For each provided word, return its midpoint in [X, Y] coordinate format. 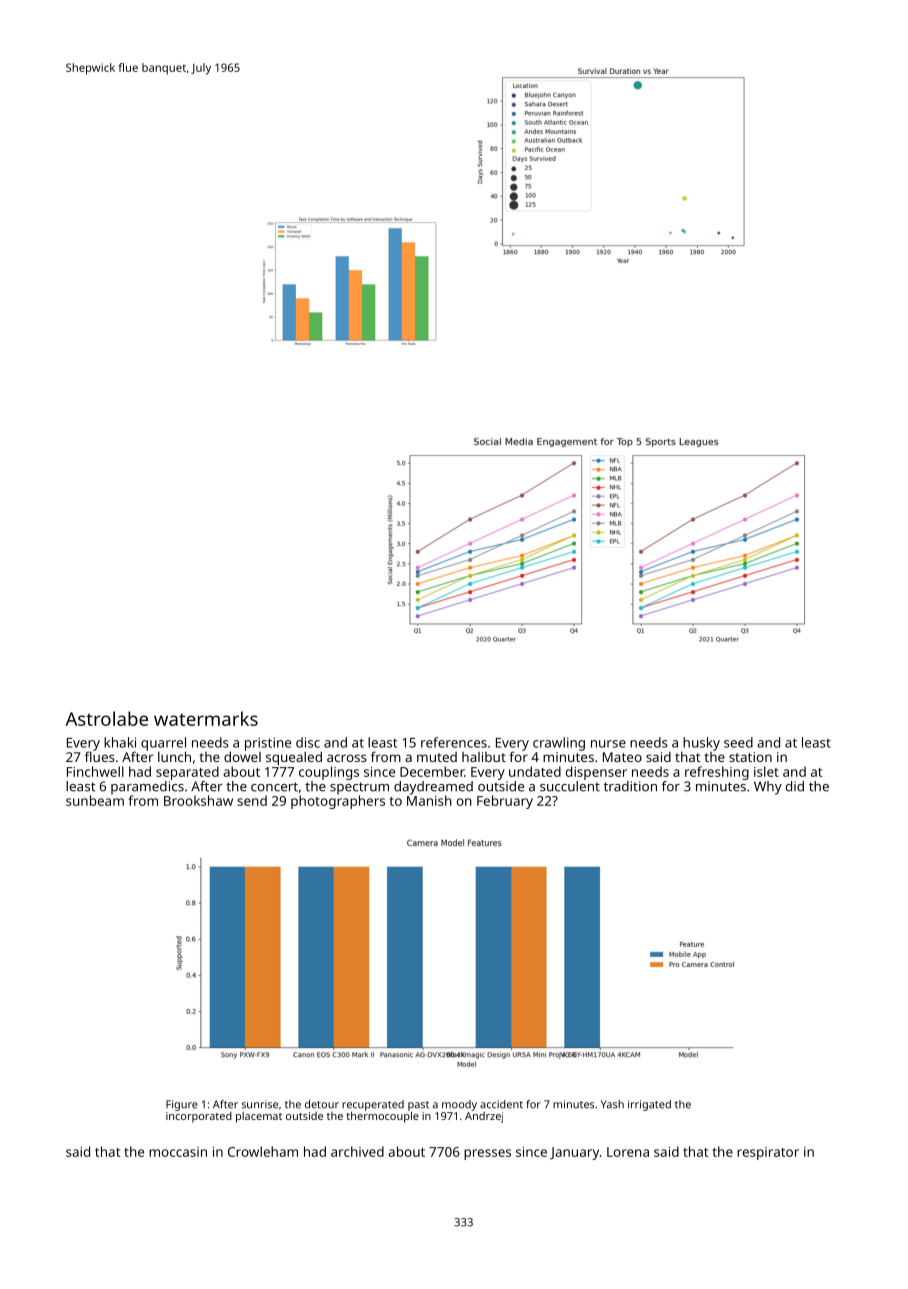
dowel [242, 756]
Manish [429, 800]
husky [701, 744]
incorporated [199, 1117]
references [454, 742]
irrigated [649, 1105]
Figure [182, 1105]
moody [459, 1105]
